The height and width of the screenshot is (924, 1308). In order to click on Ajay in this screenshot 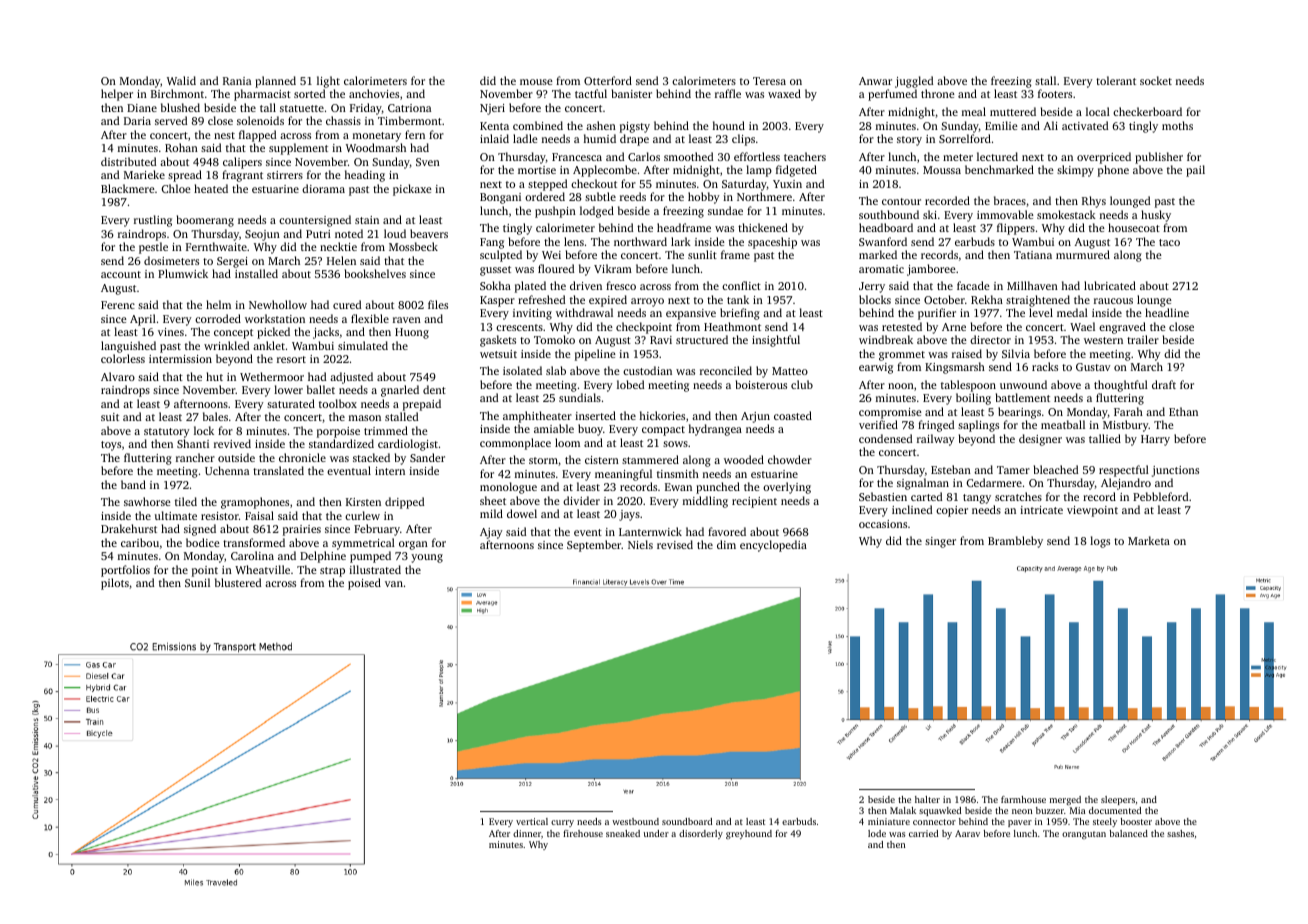, I will do `click(491, 533)`.
